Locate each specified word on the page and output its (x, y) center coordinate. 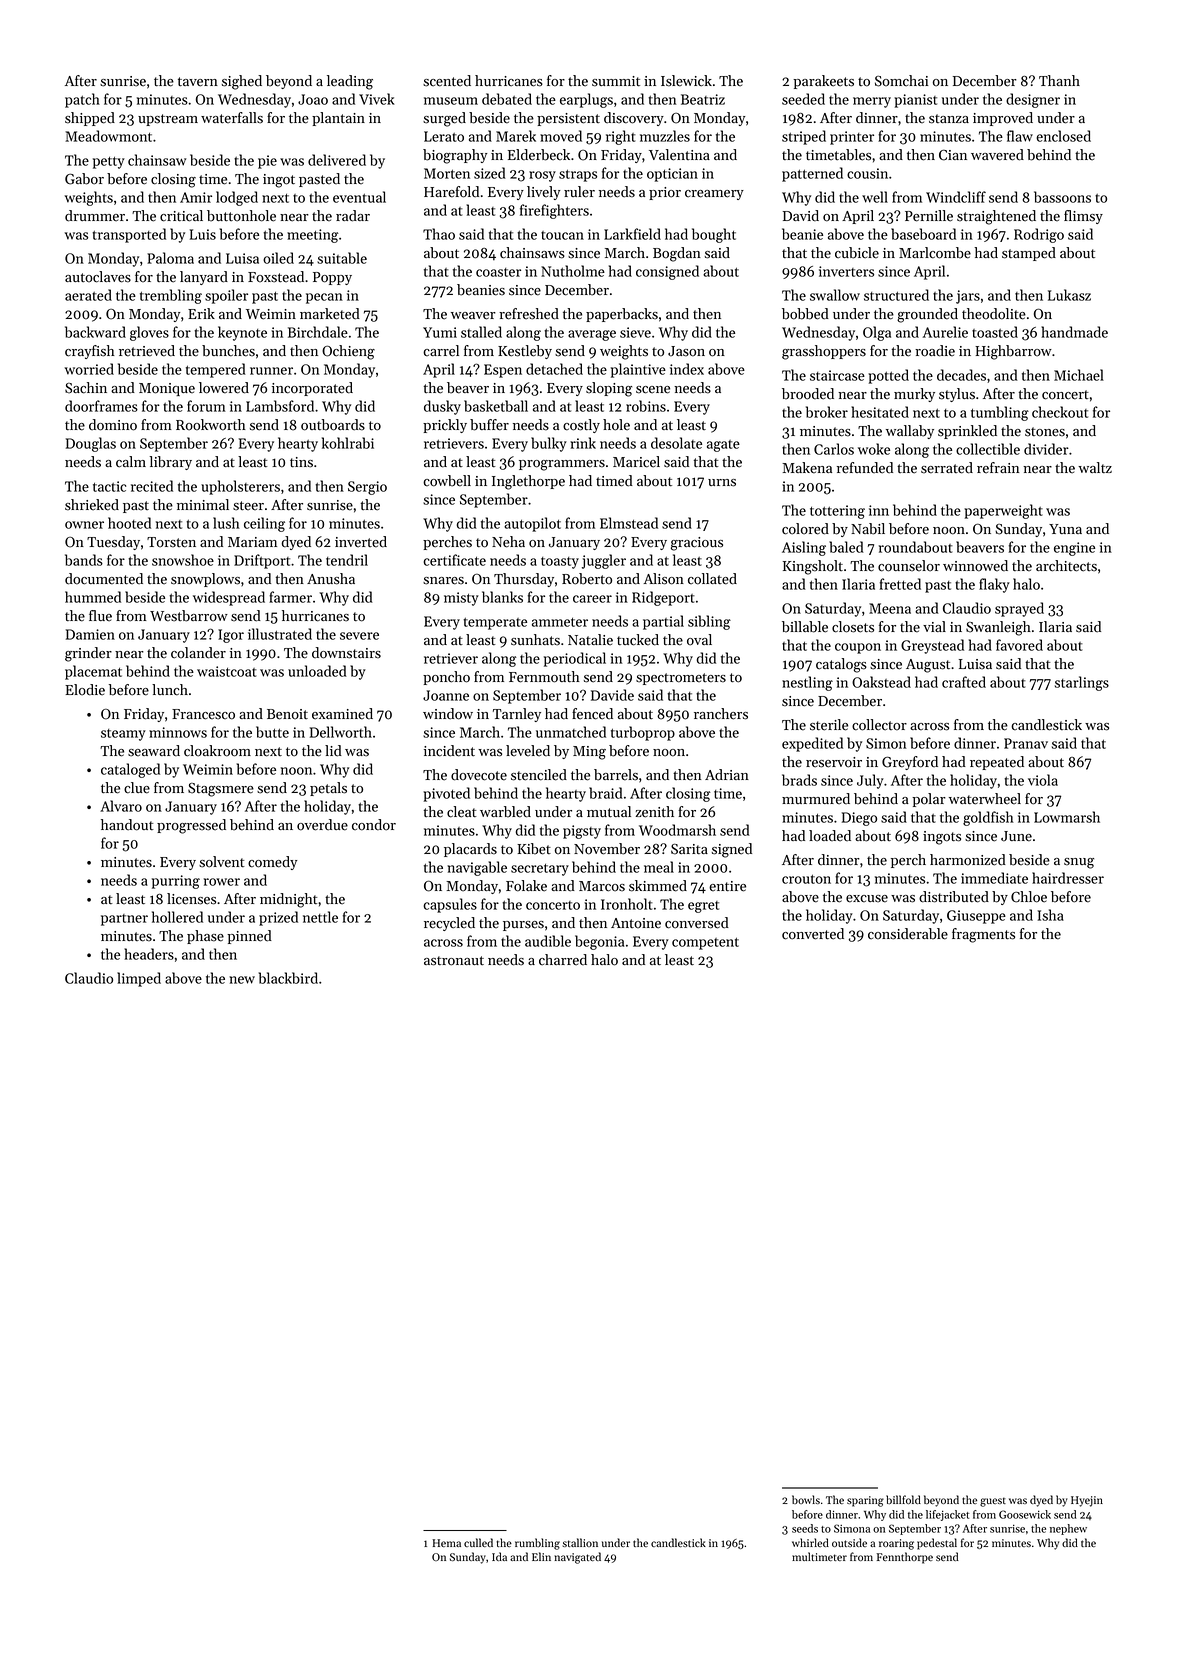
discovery (634, 119)
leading (350, 82)
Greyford (910, 763)
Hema (446, 1543)
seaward (154, 751)
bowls (806, 1499)
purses (523, 926)
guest (993, 1502)
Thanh (1059, 80)
